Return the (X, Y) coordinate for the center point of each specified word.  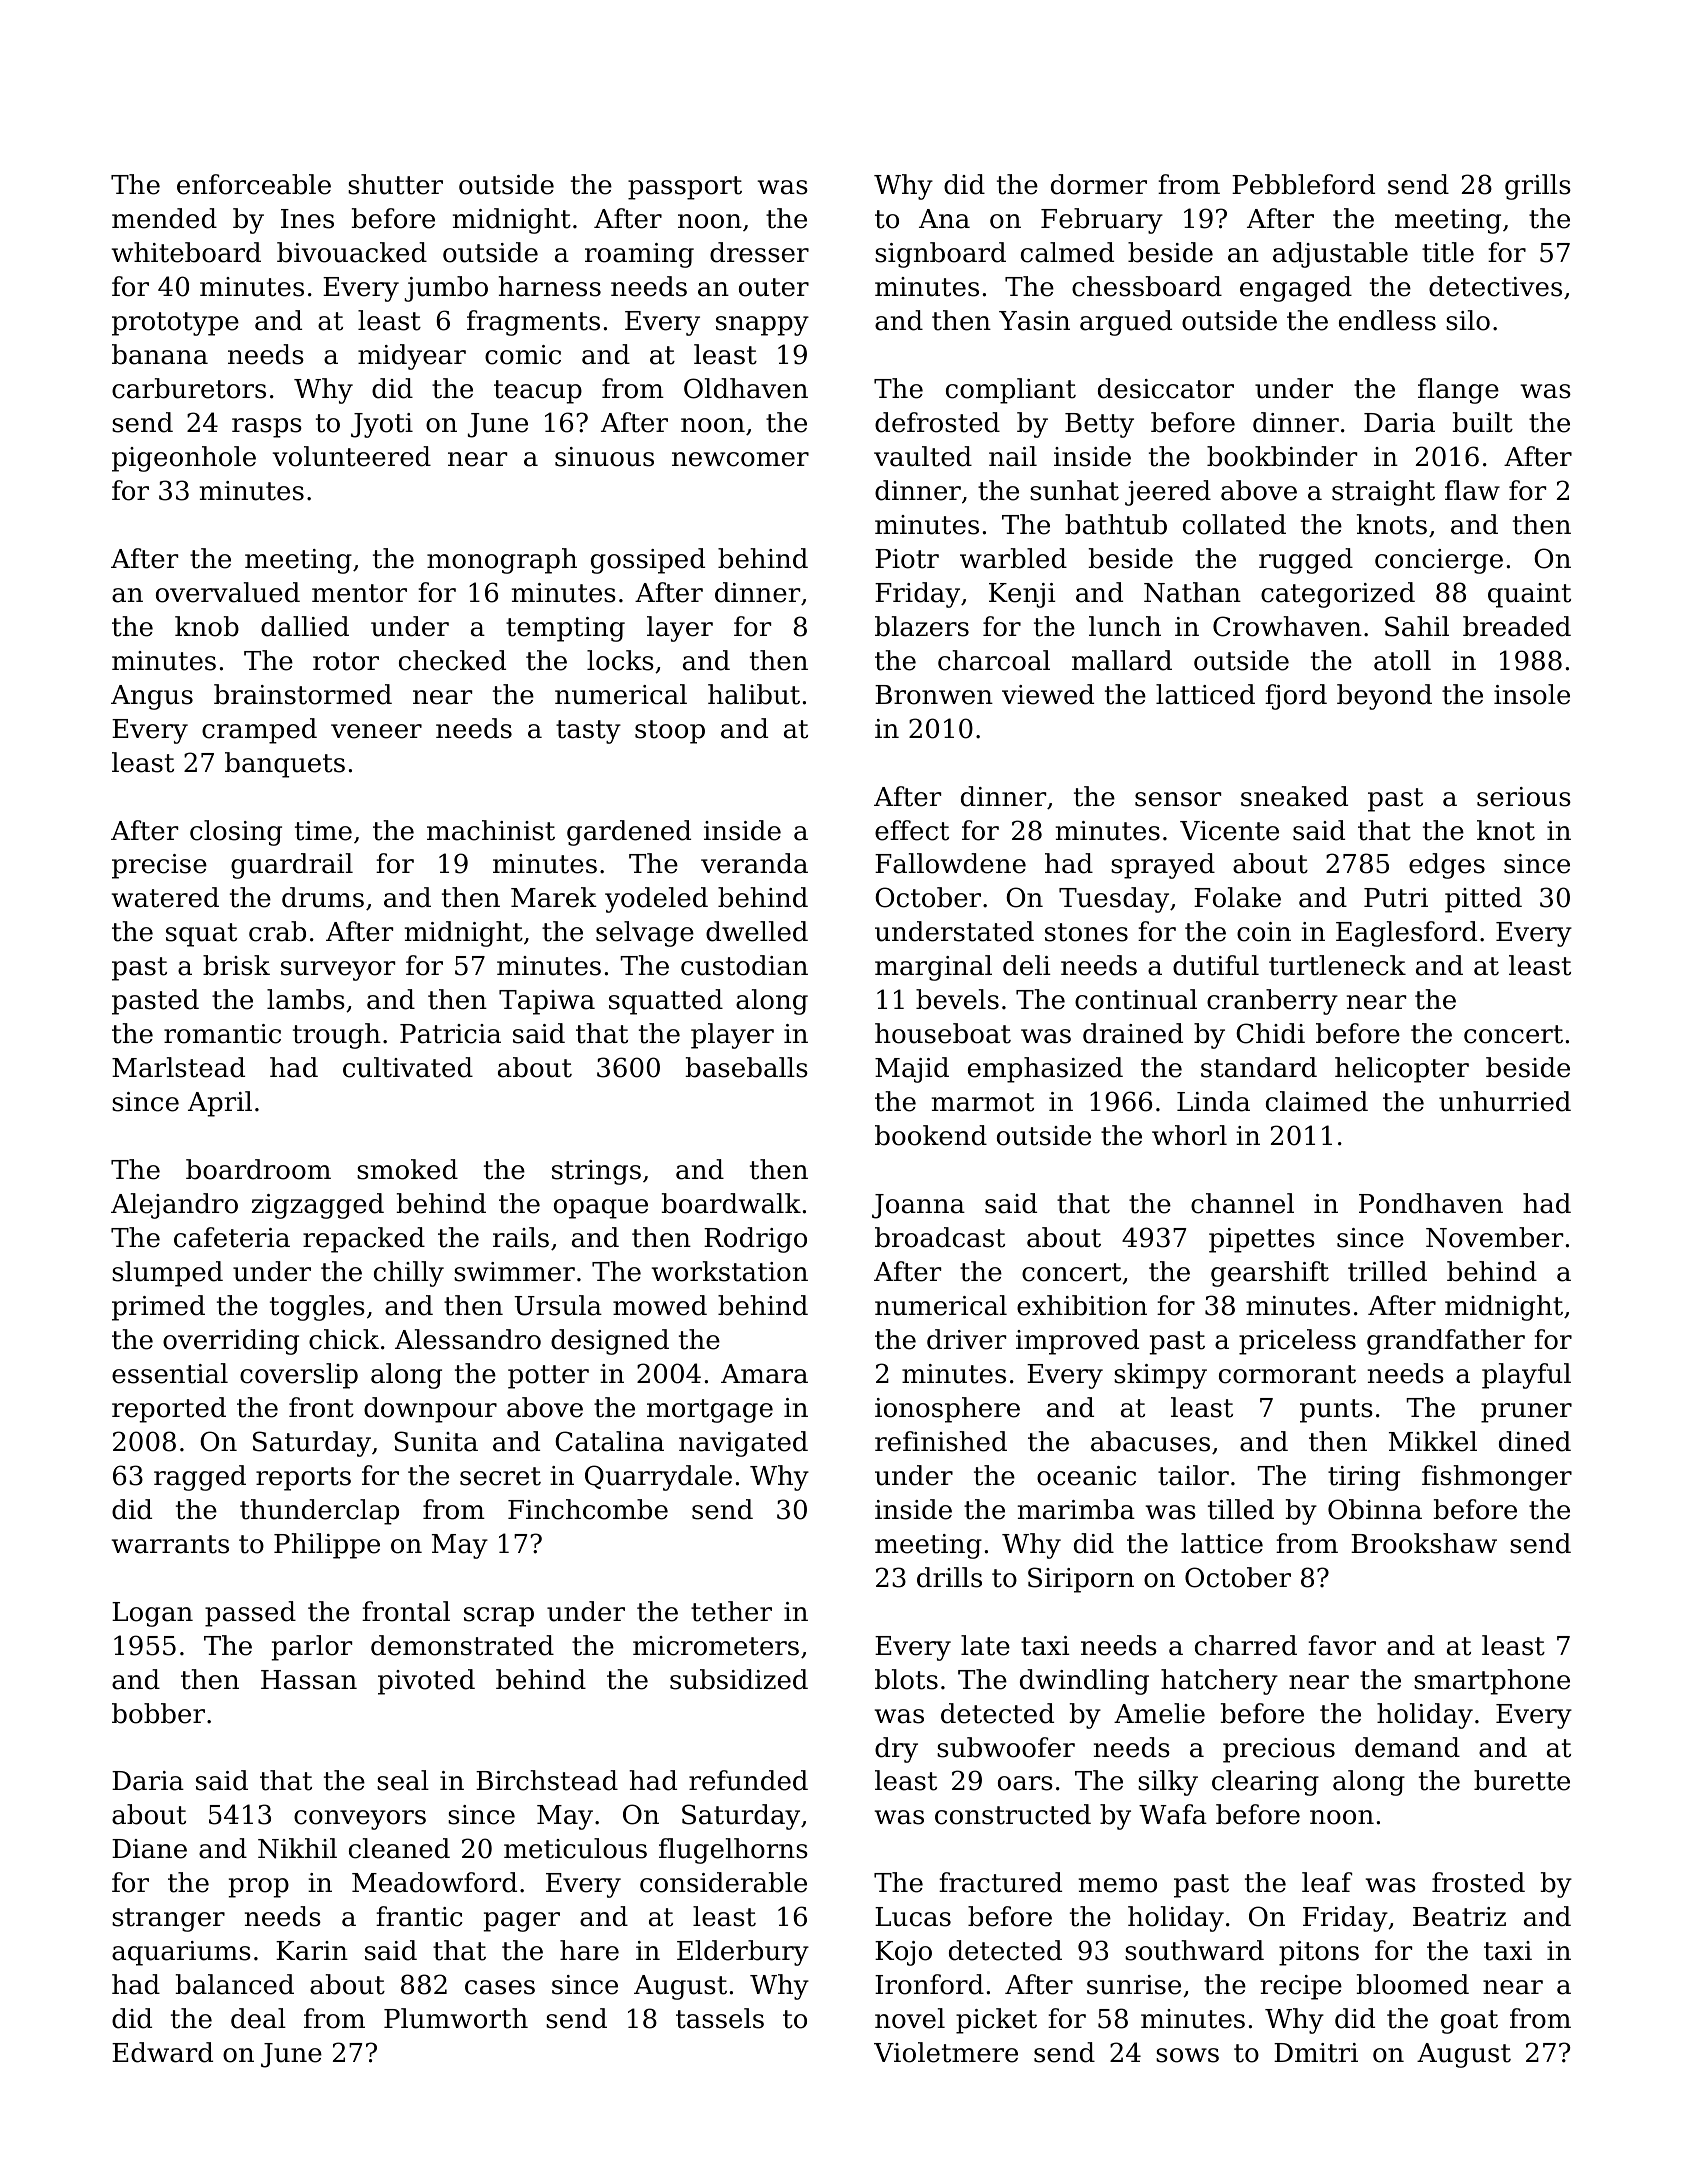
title (1448, 252)
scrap (499, 1617)
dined (1535, 1441)
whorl (1189, 1135)
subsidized (739, 1679)
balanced (234, 1984)
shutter (395, 184)
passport (685, 188)
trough (337, 1036)
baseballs (746, 1067)
